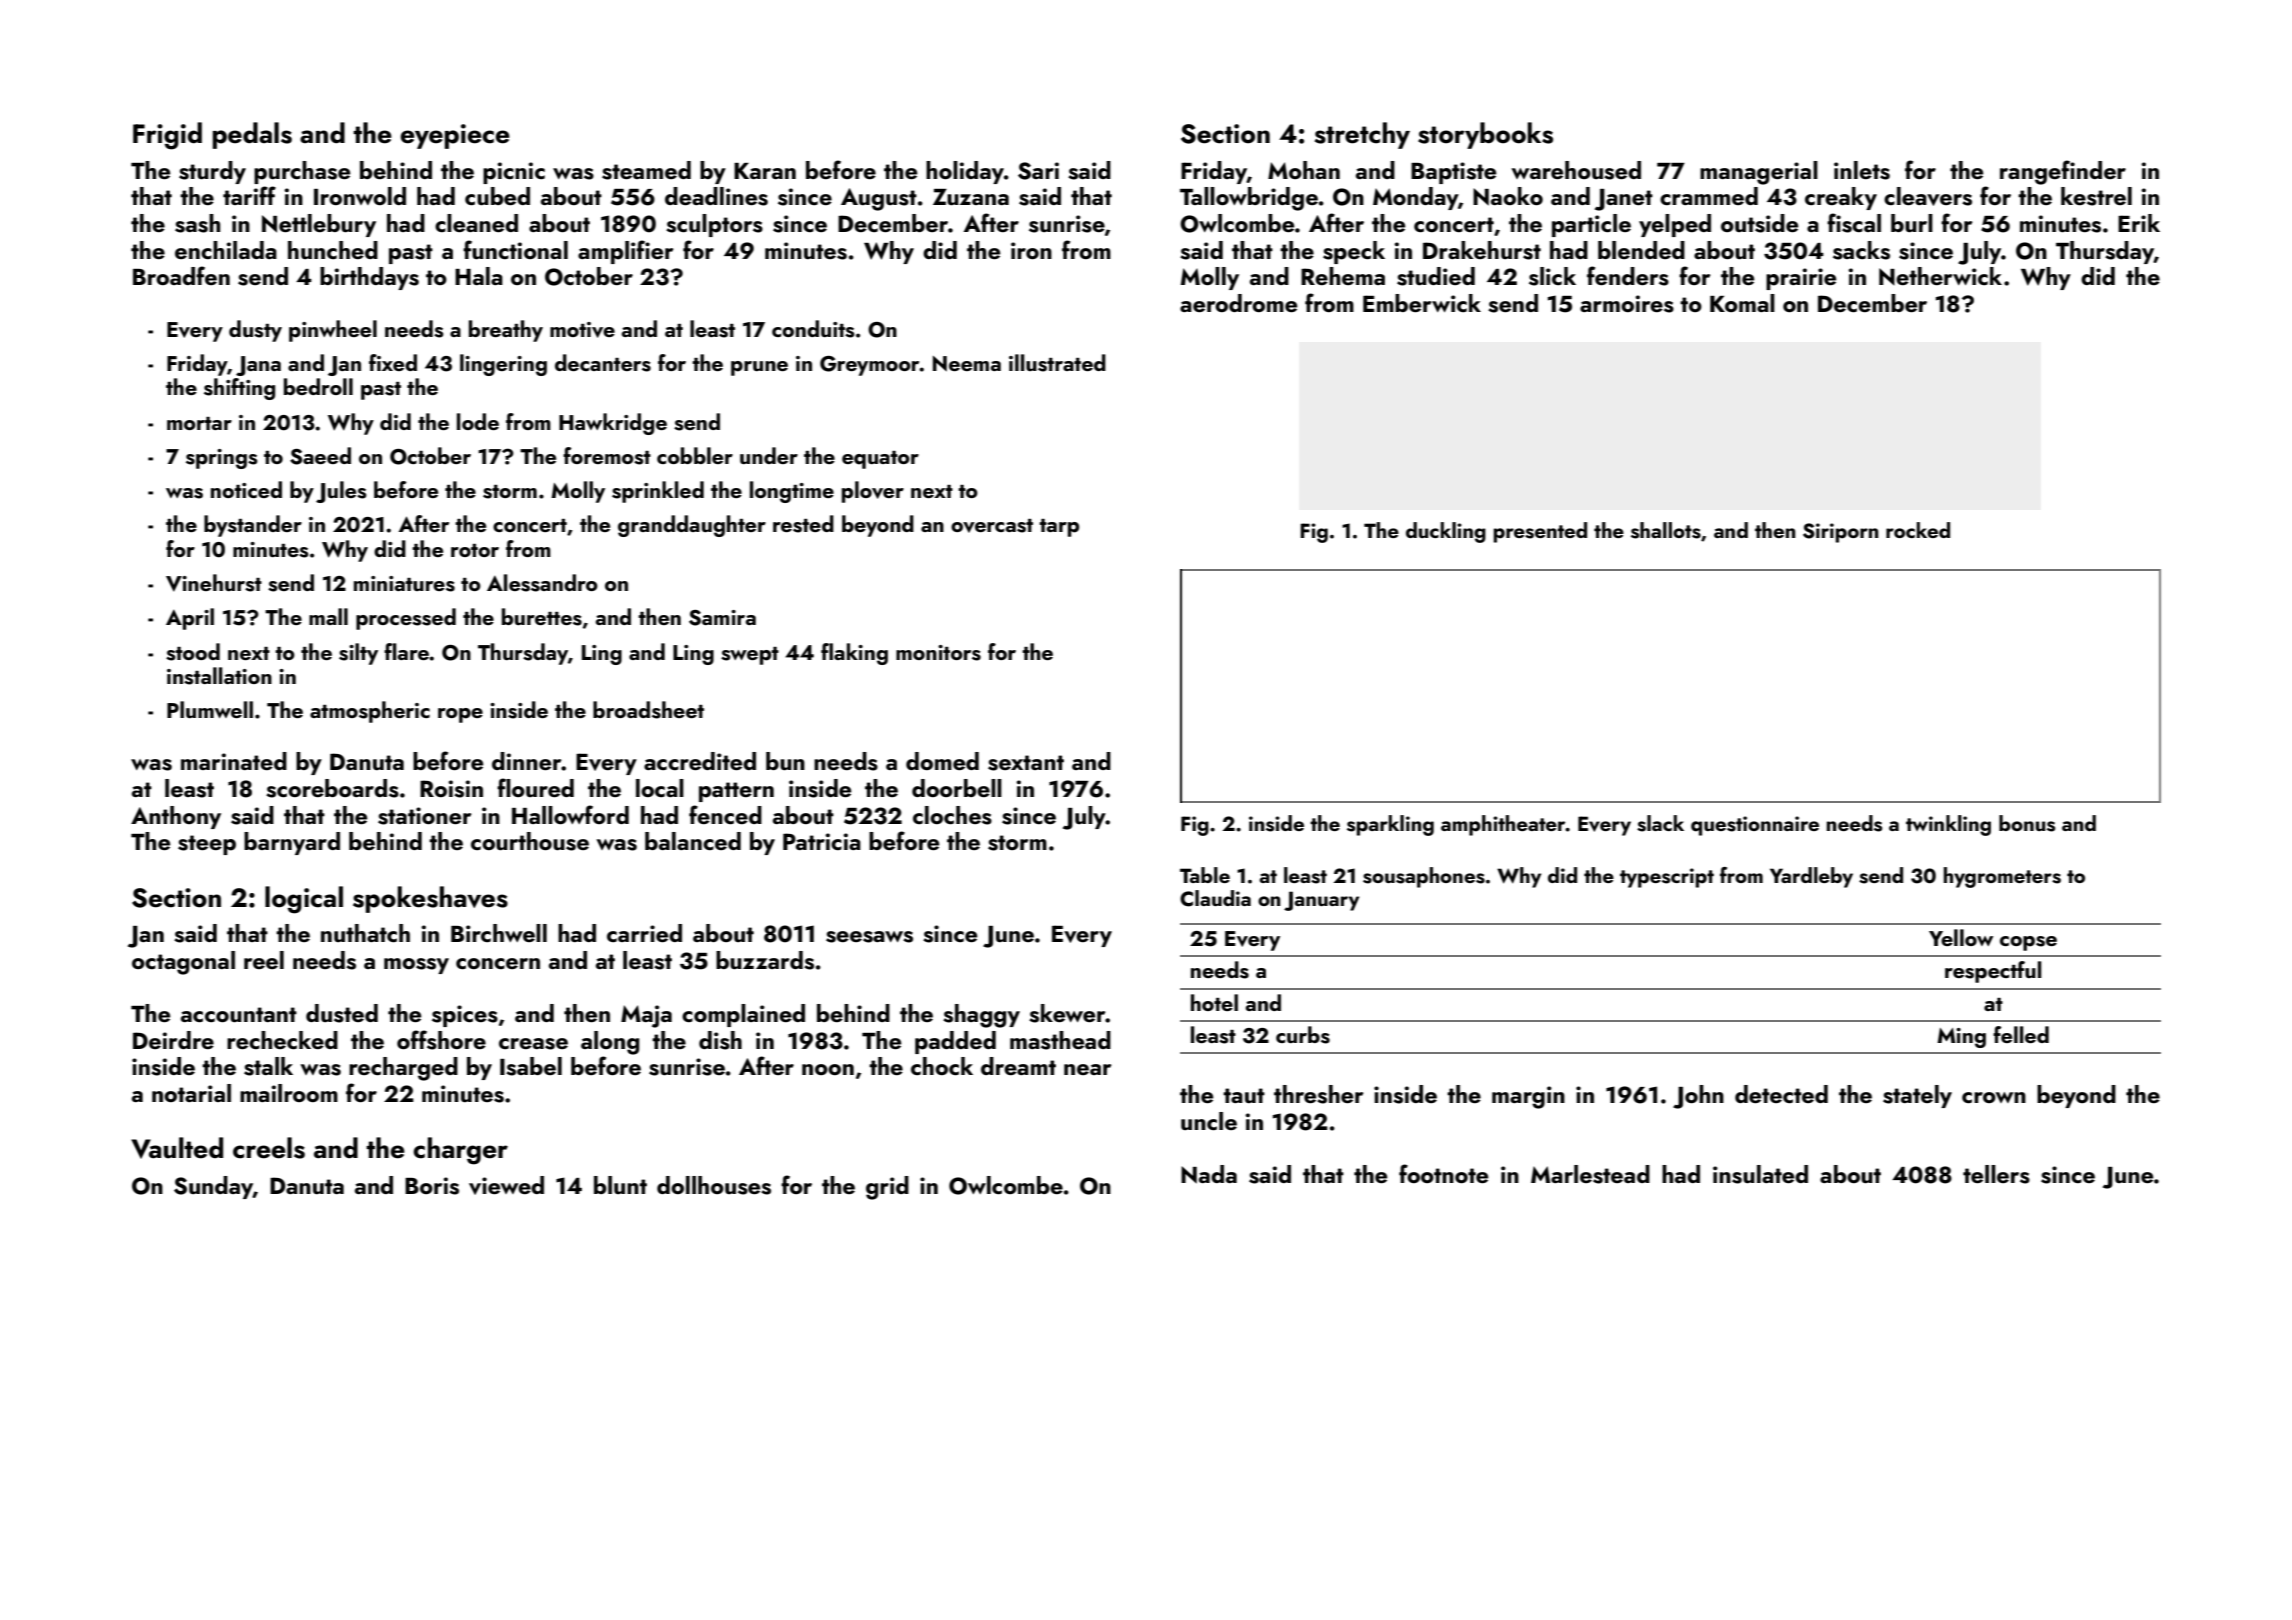 The height and width of the screenshot is (1620, 2292). What do you see at coordinates (1940, 276) in the screenshot?
I see `Netherwick` at bounding box center [1940, 276].
